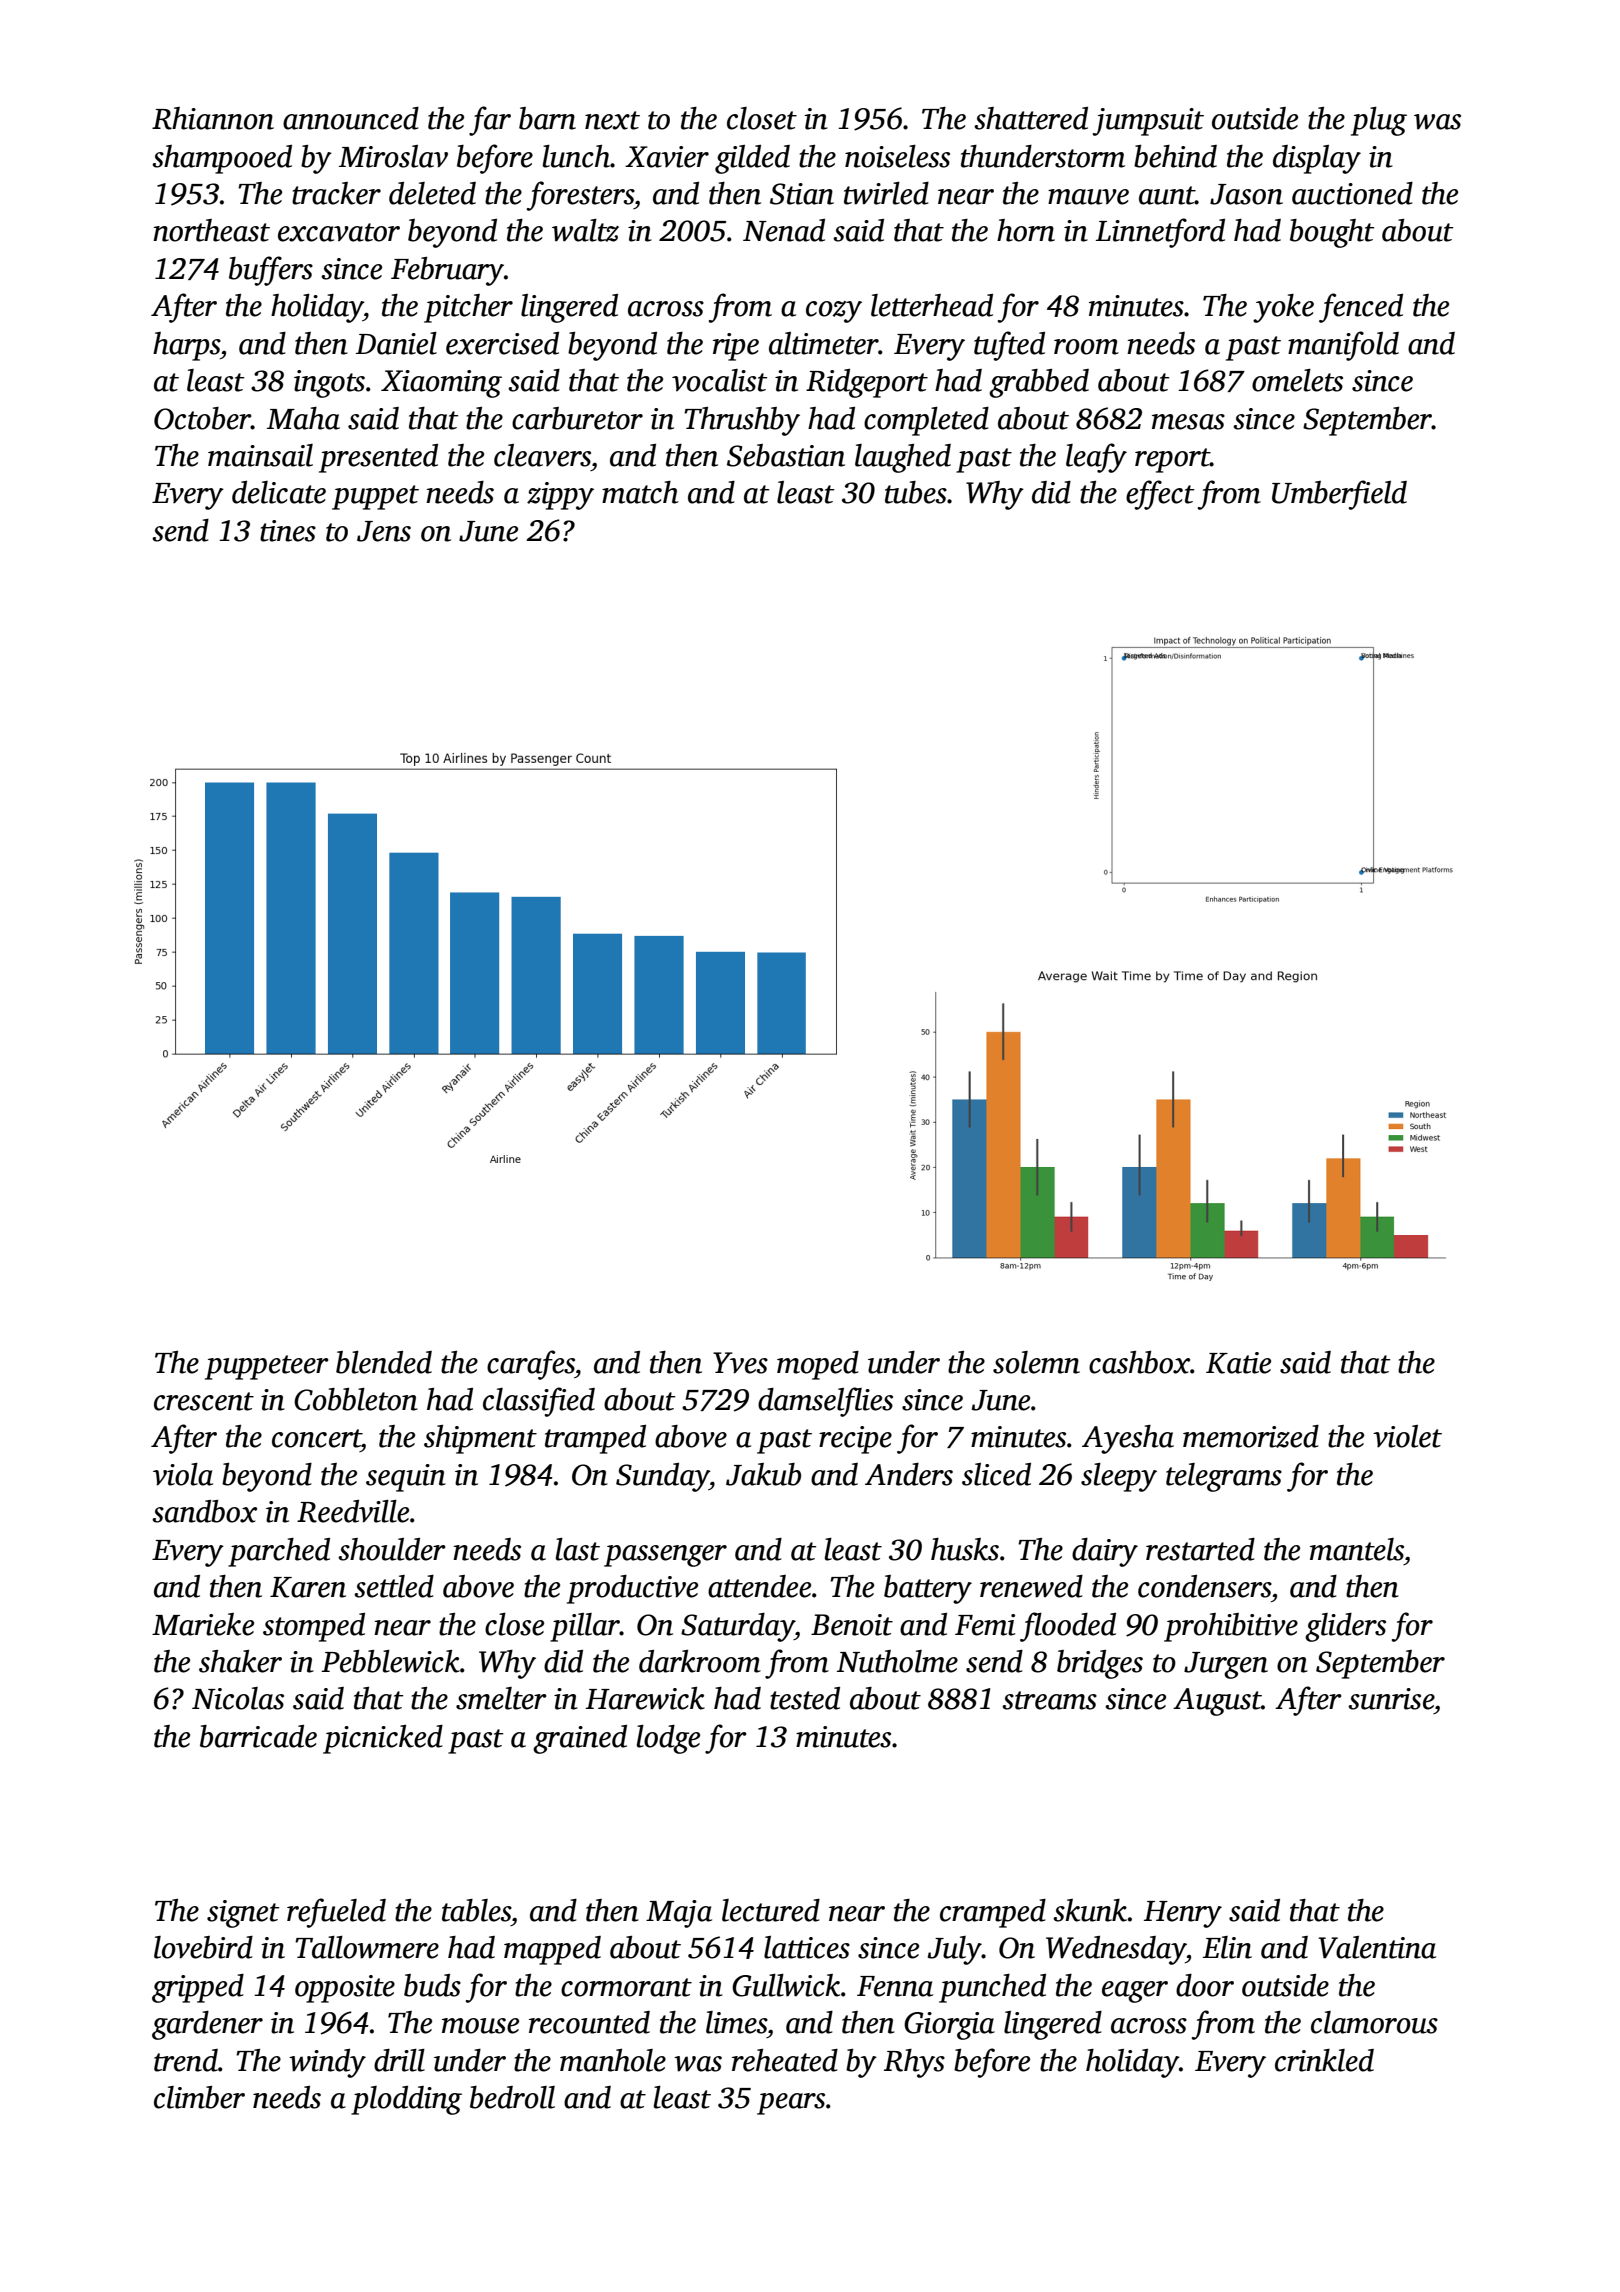 This screenshot has height=2292, width=1620. Describe the element at coordinates (791, 2104) in the screenshot. I see `pears` at that location.
